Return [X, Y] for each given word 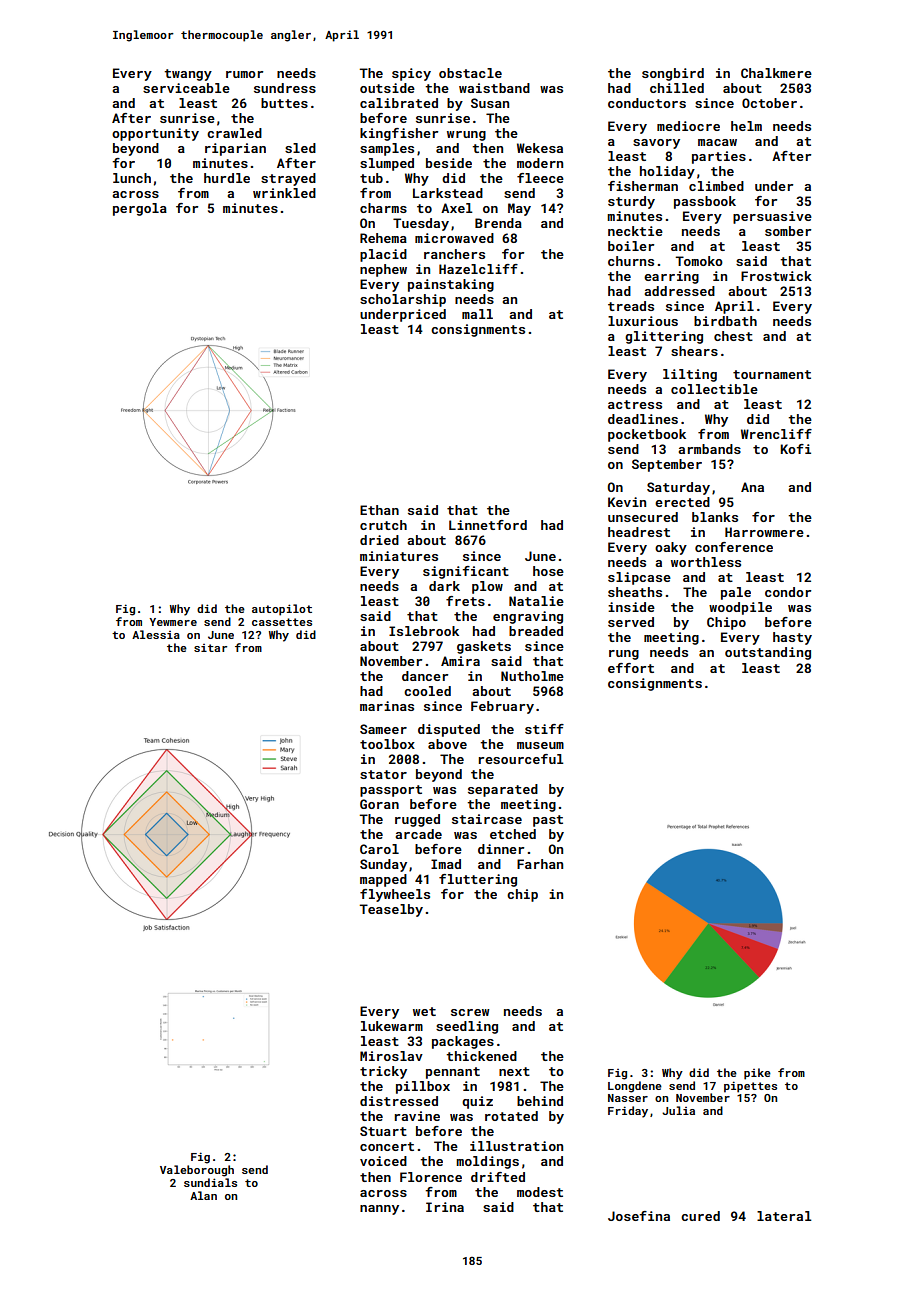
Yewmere [173, 622]
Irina [445, 1207]
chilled [677, 88]
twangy [188, 75]
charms [383, 208]
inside [631, 607]
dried [379, 540]
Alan [203, 1195]
